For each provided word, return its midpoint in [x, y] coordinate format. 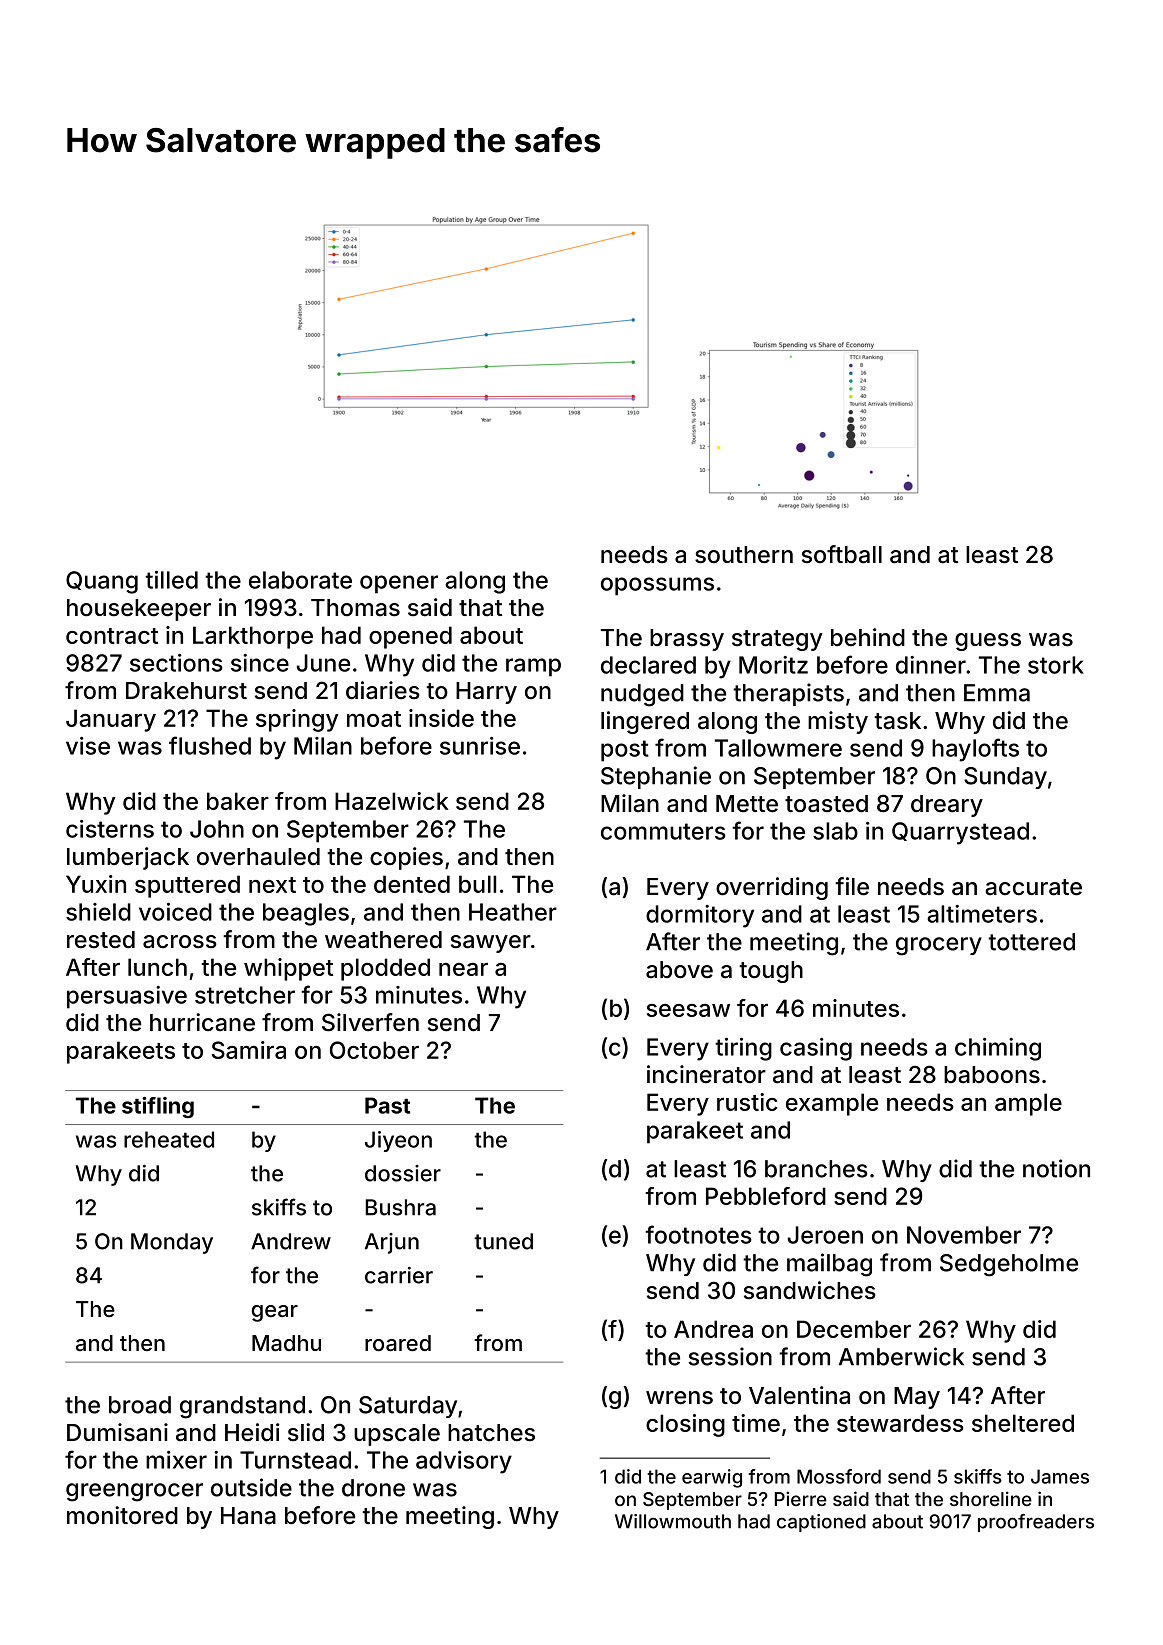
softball [842, 554]
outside [251, 1487]
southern [744, 555]
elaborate [300, 580]
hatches [491, 1433]
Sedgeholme [1009, 1265]
